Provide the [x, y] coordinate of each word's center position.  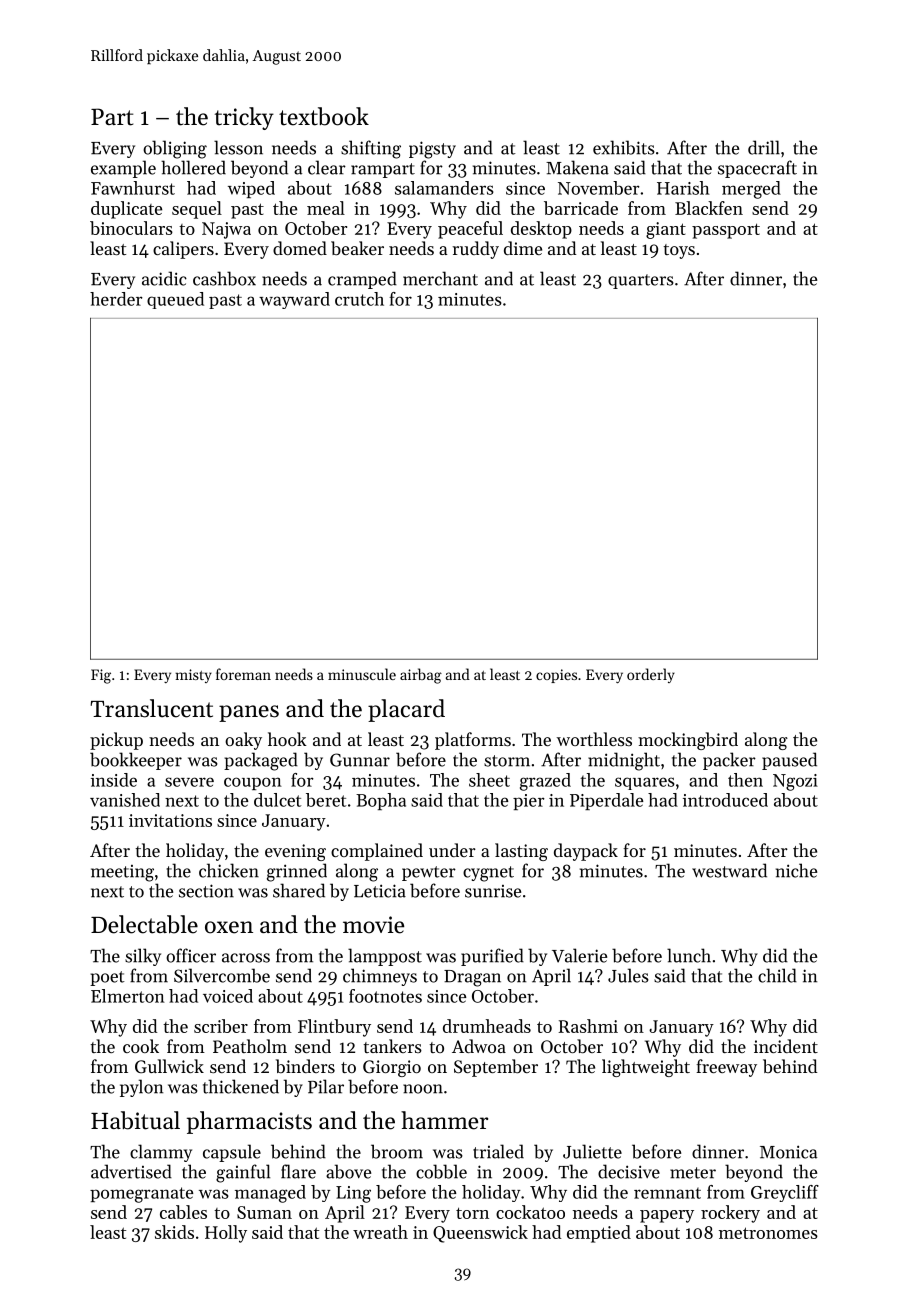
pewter [429, 873]
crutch [359, 299]
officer [191, 955]
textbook [324, 116]
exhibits [624, 147]
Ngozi [795, 782]
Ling [353, 1194]
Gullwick [169, 1066]
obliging [175, 149]
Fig [101, 676]
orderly [651, 675]
